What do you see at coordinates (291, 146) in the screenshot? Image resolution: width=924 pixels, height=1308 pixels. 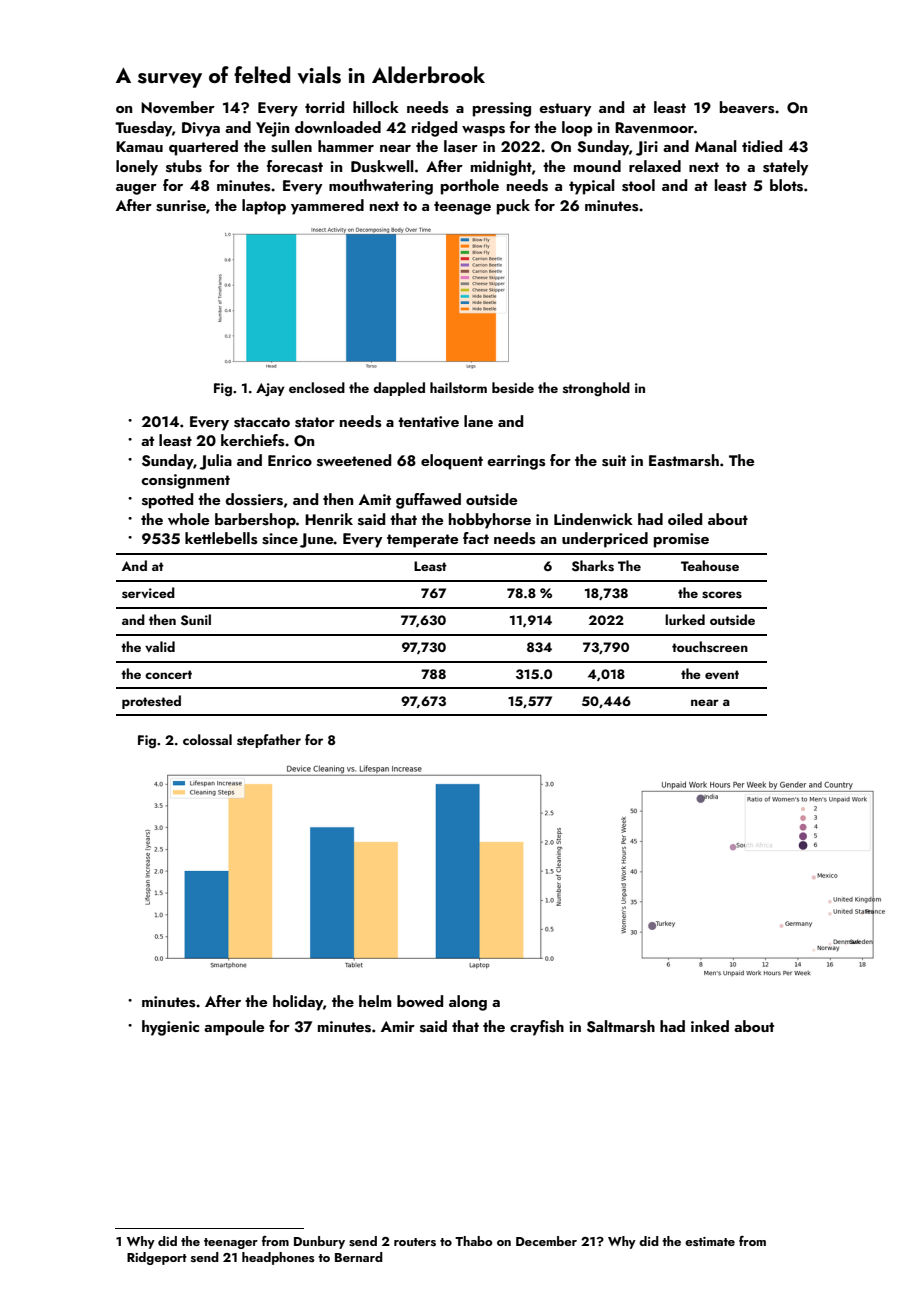 I see `sullen` at bounding box center [291, 146].
